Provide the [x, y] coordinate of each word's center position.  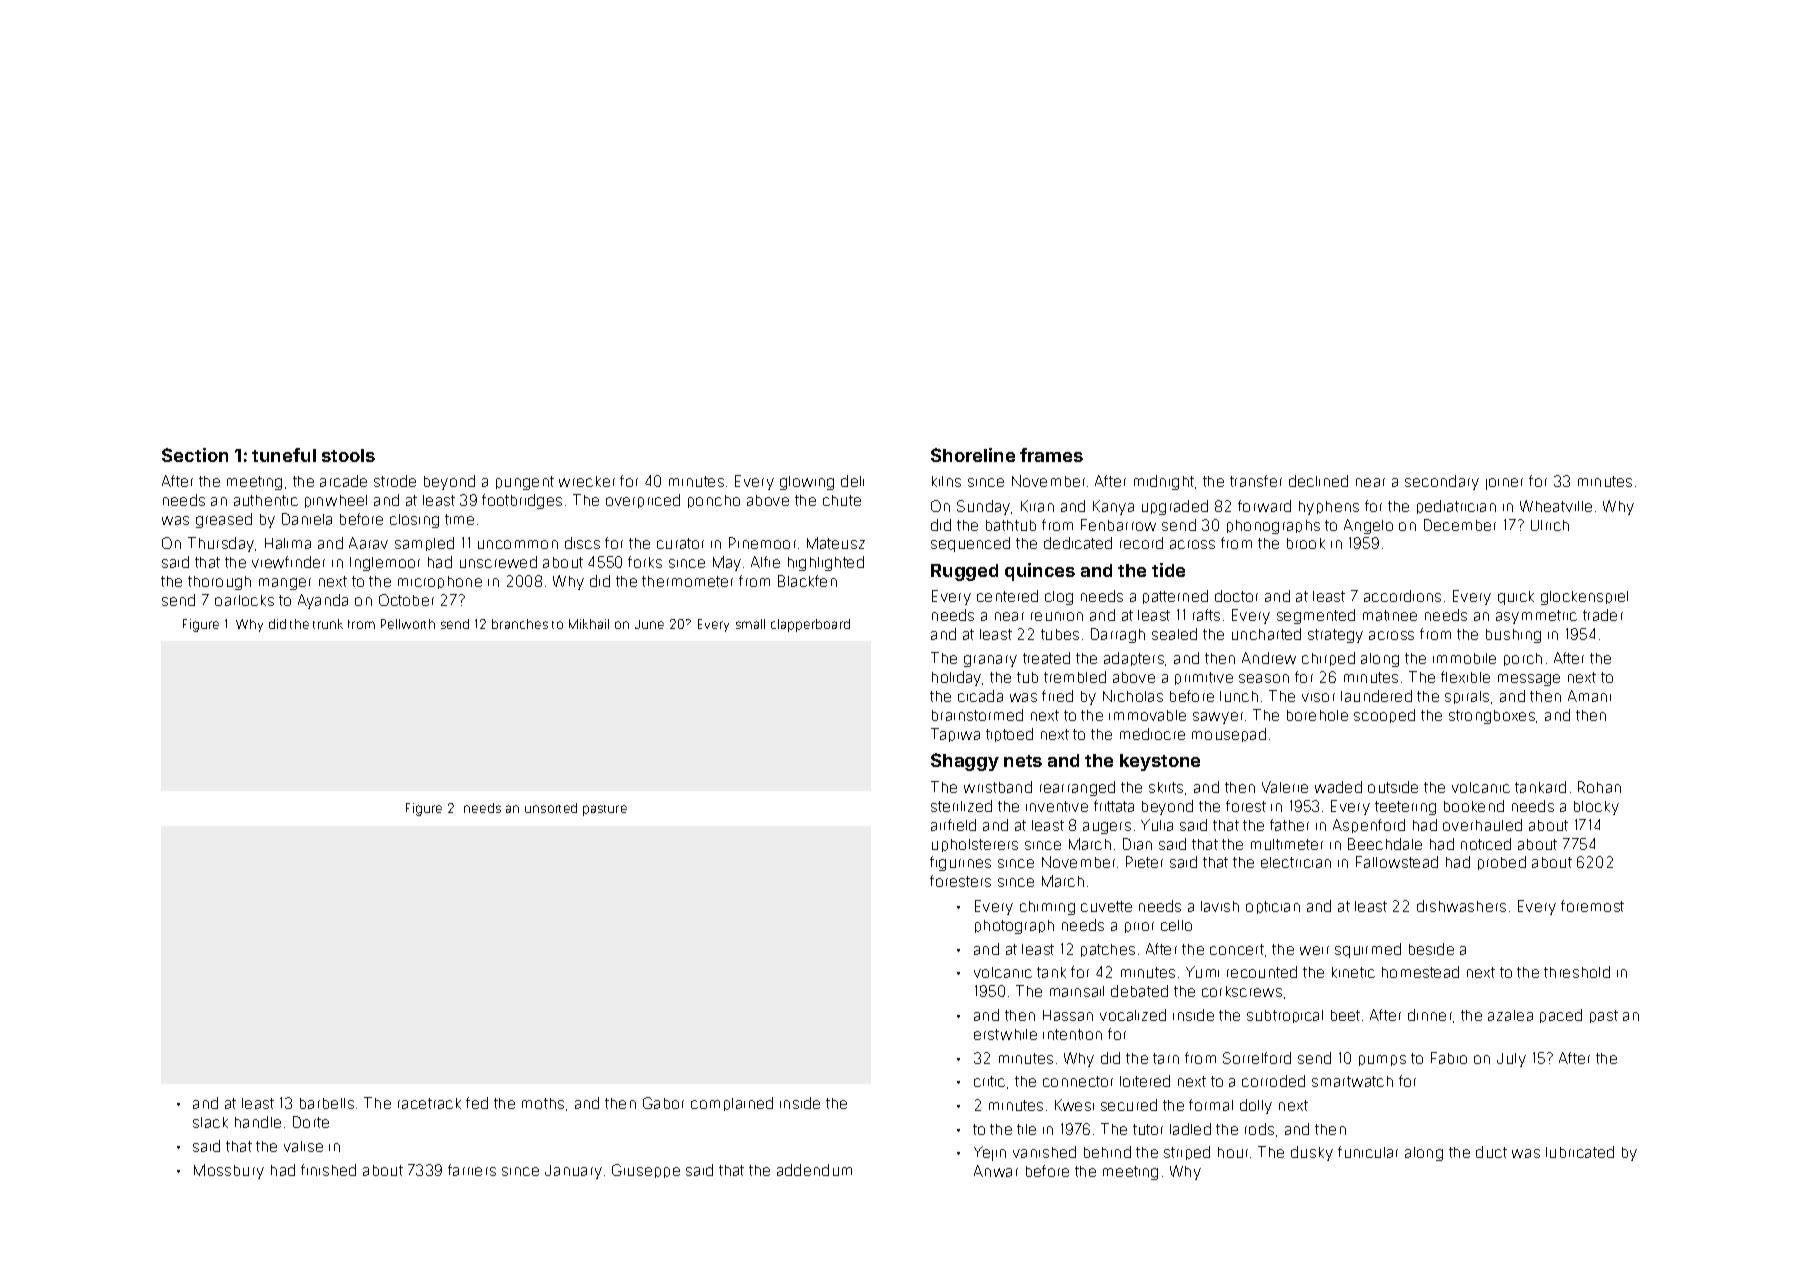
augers [1107, 828]
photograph [1014, 927]
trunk [328, 624]
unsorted [551, 808]
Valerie [1285, 787]
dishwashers [1461, 906]
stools [348, 455]
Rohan [1599, 787]
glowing [807, 483]
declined [1318, 481]
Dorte [311, 1122]
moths [543, 1103]
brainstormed [977, 715]
